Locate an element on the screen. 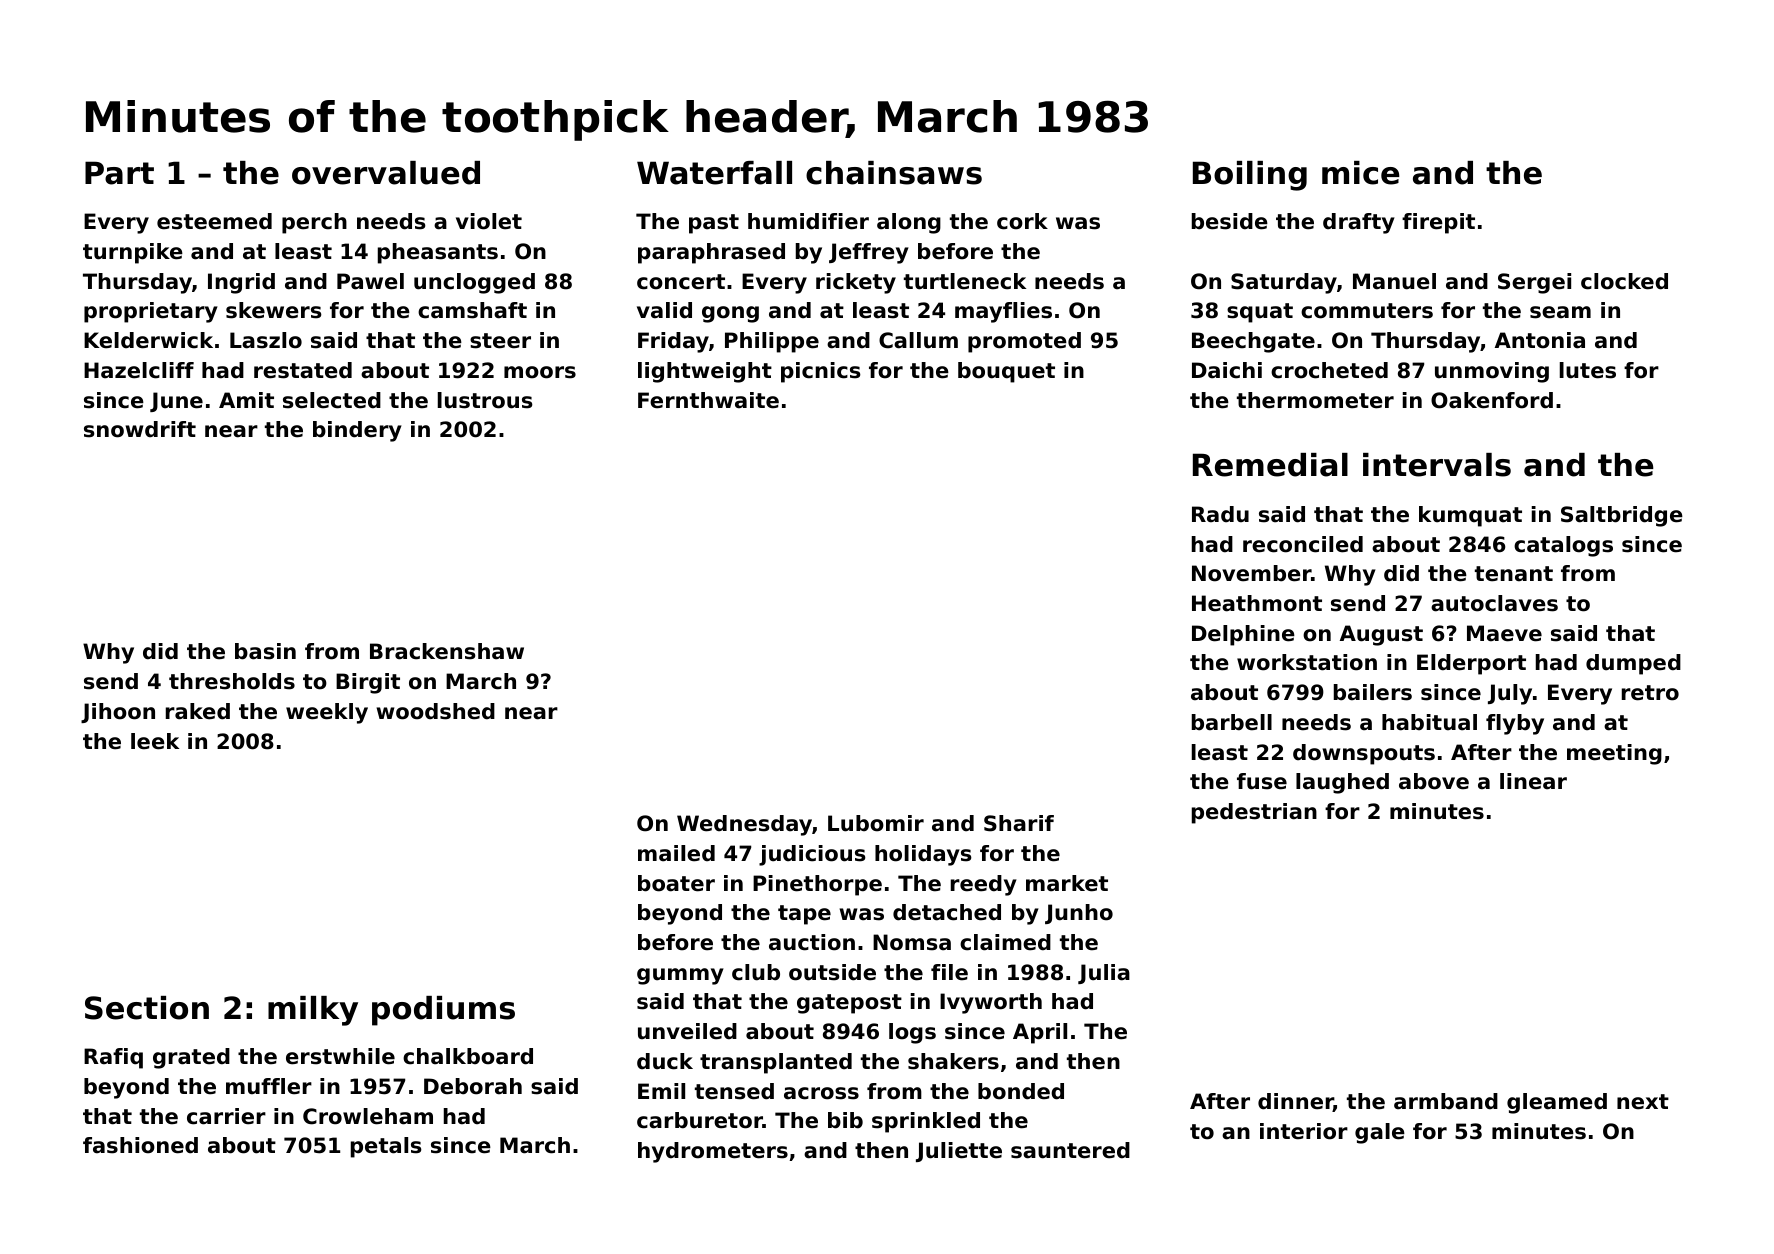  Remedial is located at coordinates (1270, 465).
